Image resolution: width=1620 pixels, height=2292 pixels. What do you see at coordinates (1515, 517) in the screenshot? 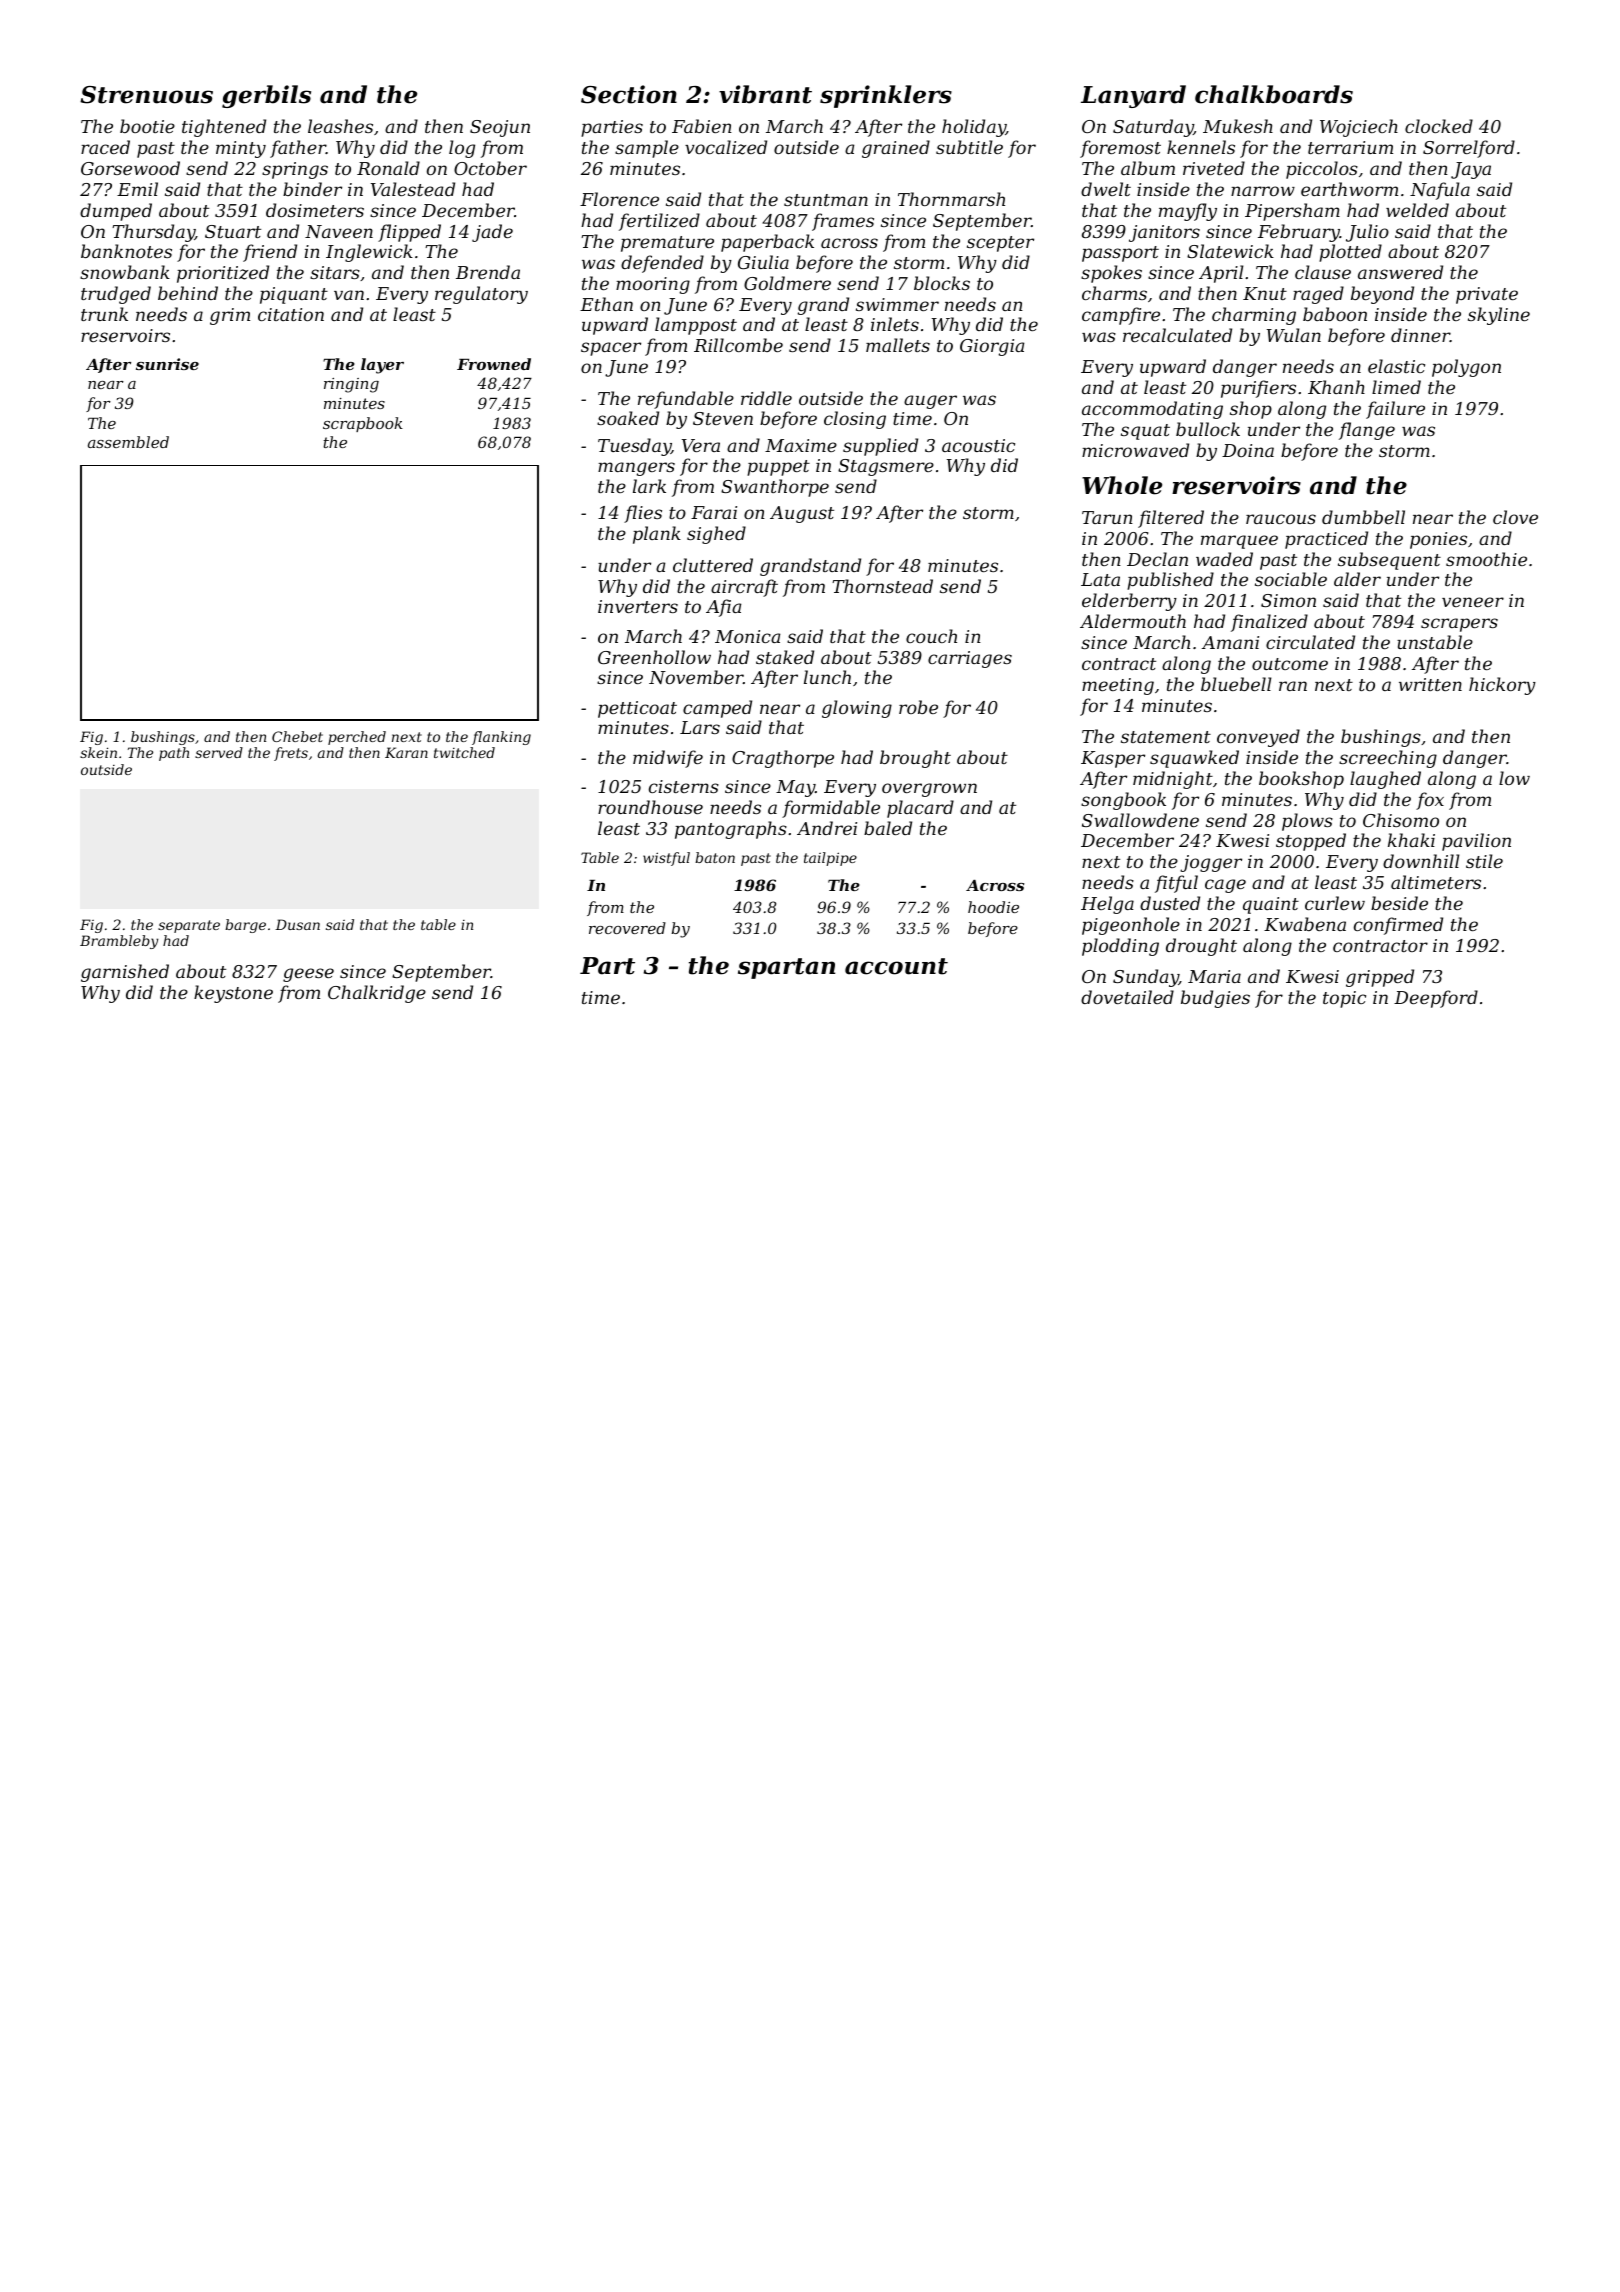
I see `clove` at bounding box center [1515, 517].
